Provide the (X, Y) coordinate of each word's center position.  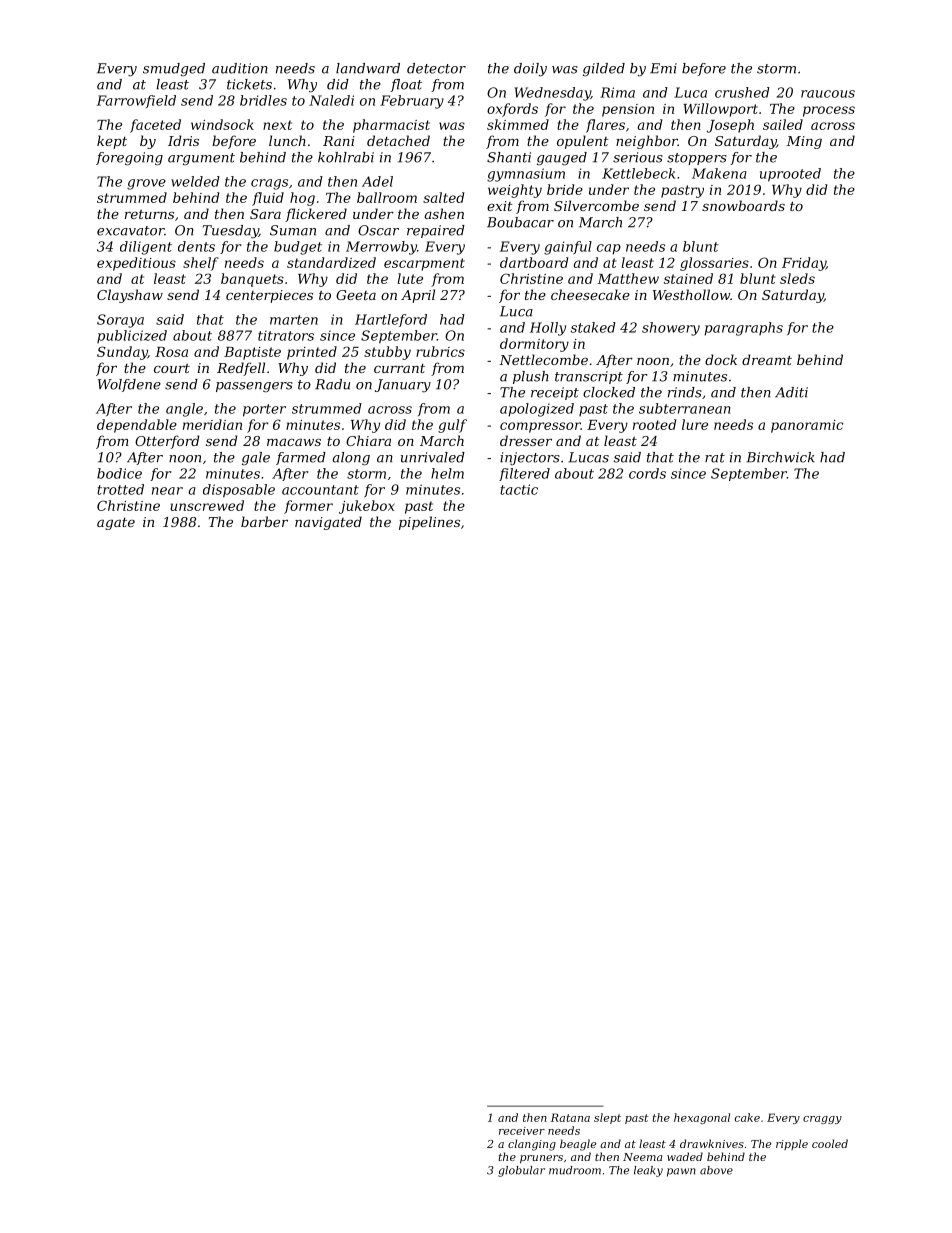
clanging (532, 1145)
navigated (328, 523)
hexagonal (702, 1118)
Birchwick (780, 457)
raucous (828, 94)
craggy (822, 1120)
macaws (294, 442)
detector (436, 68)
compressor (540, 427)
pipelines (429, 523)
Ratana (570, 1117)
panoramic (807, 426)
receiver (522, 1131)
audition (240, 68)
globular (521, 1171)
